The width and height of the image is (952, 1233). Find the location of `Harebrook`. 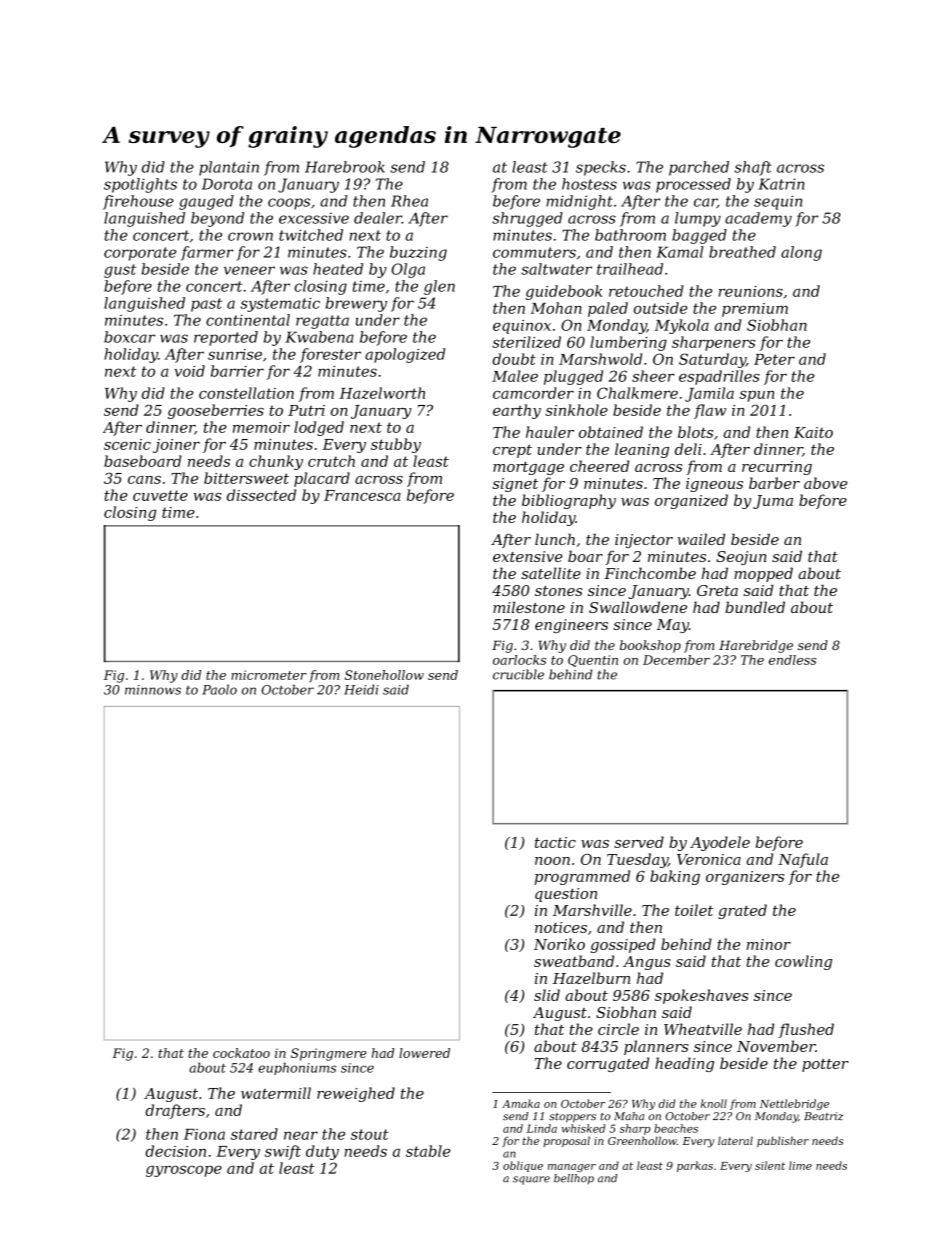

Harebrook is located at coordinates (345, 167).
